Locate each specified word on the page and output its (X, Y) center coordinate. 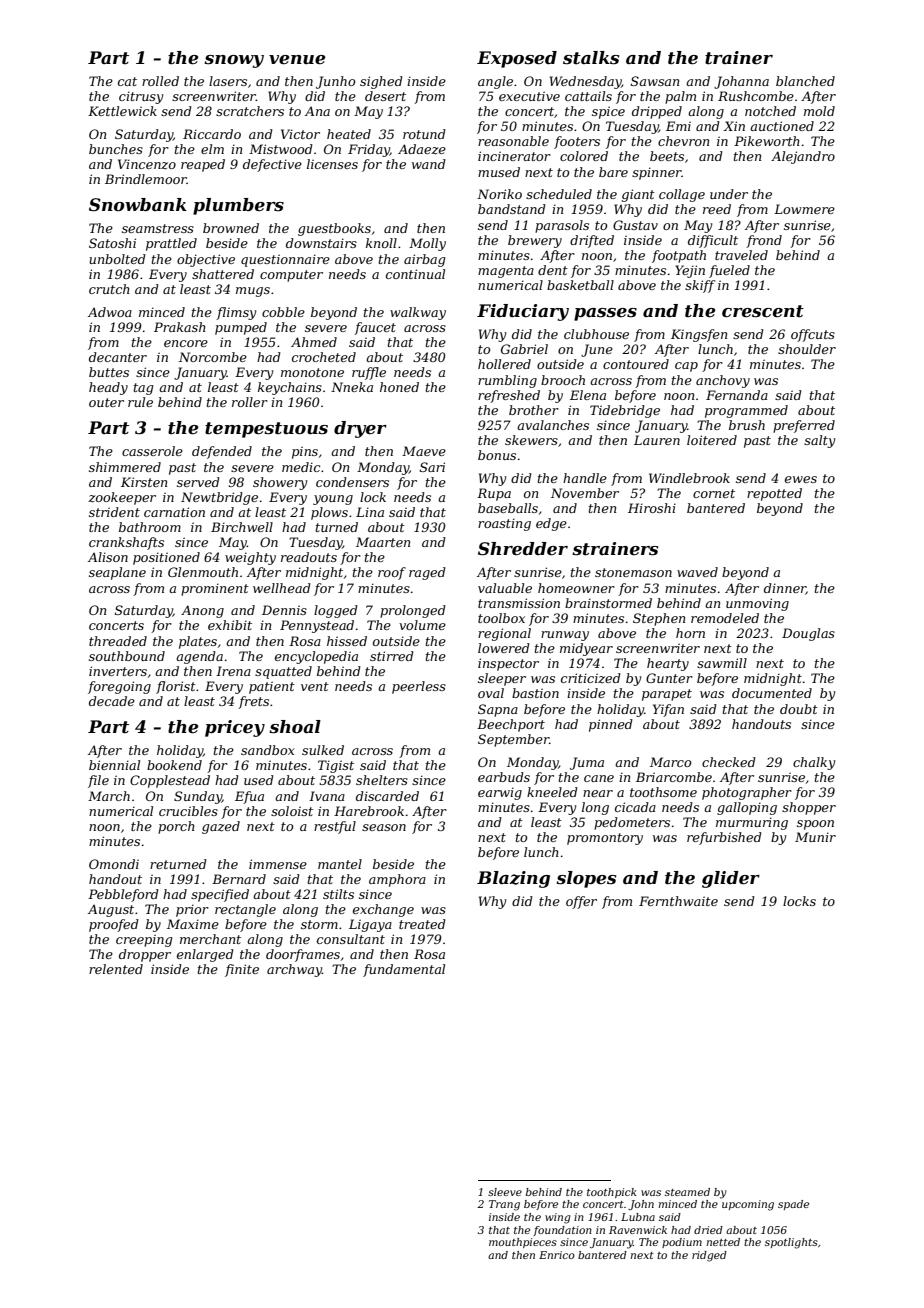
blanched (805, 81)
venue (297, 60)
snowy (234, 61)
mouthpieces (523, 1243)
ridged (709, 1256)
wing (557, 1218)
